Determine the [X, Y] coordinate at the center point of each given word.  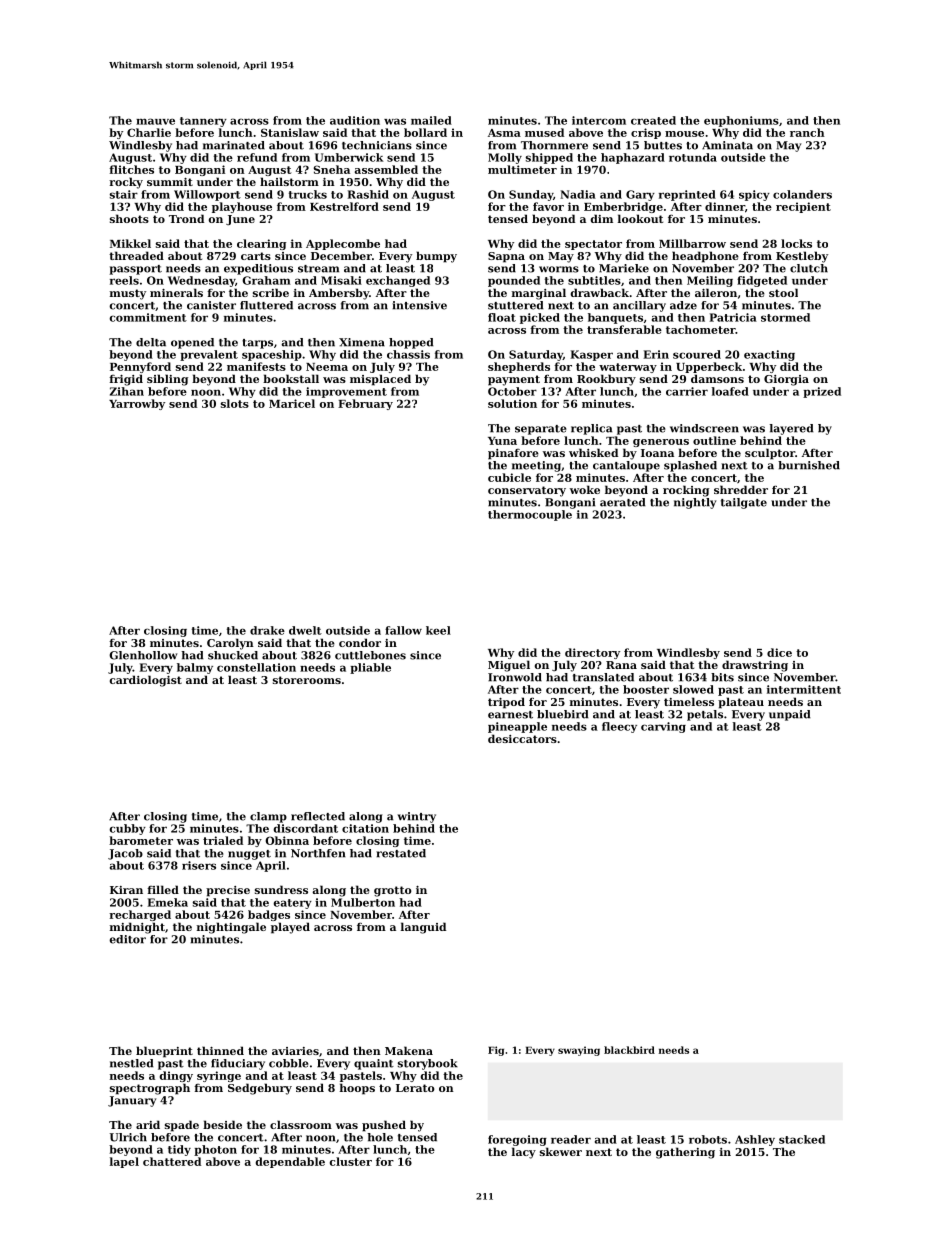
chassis [408, 354]
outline [714, 440]
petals [705, 715]
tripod [506, 703]
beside [222, 1124]
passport [135, 270]
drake [267, 630]
